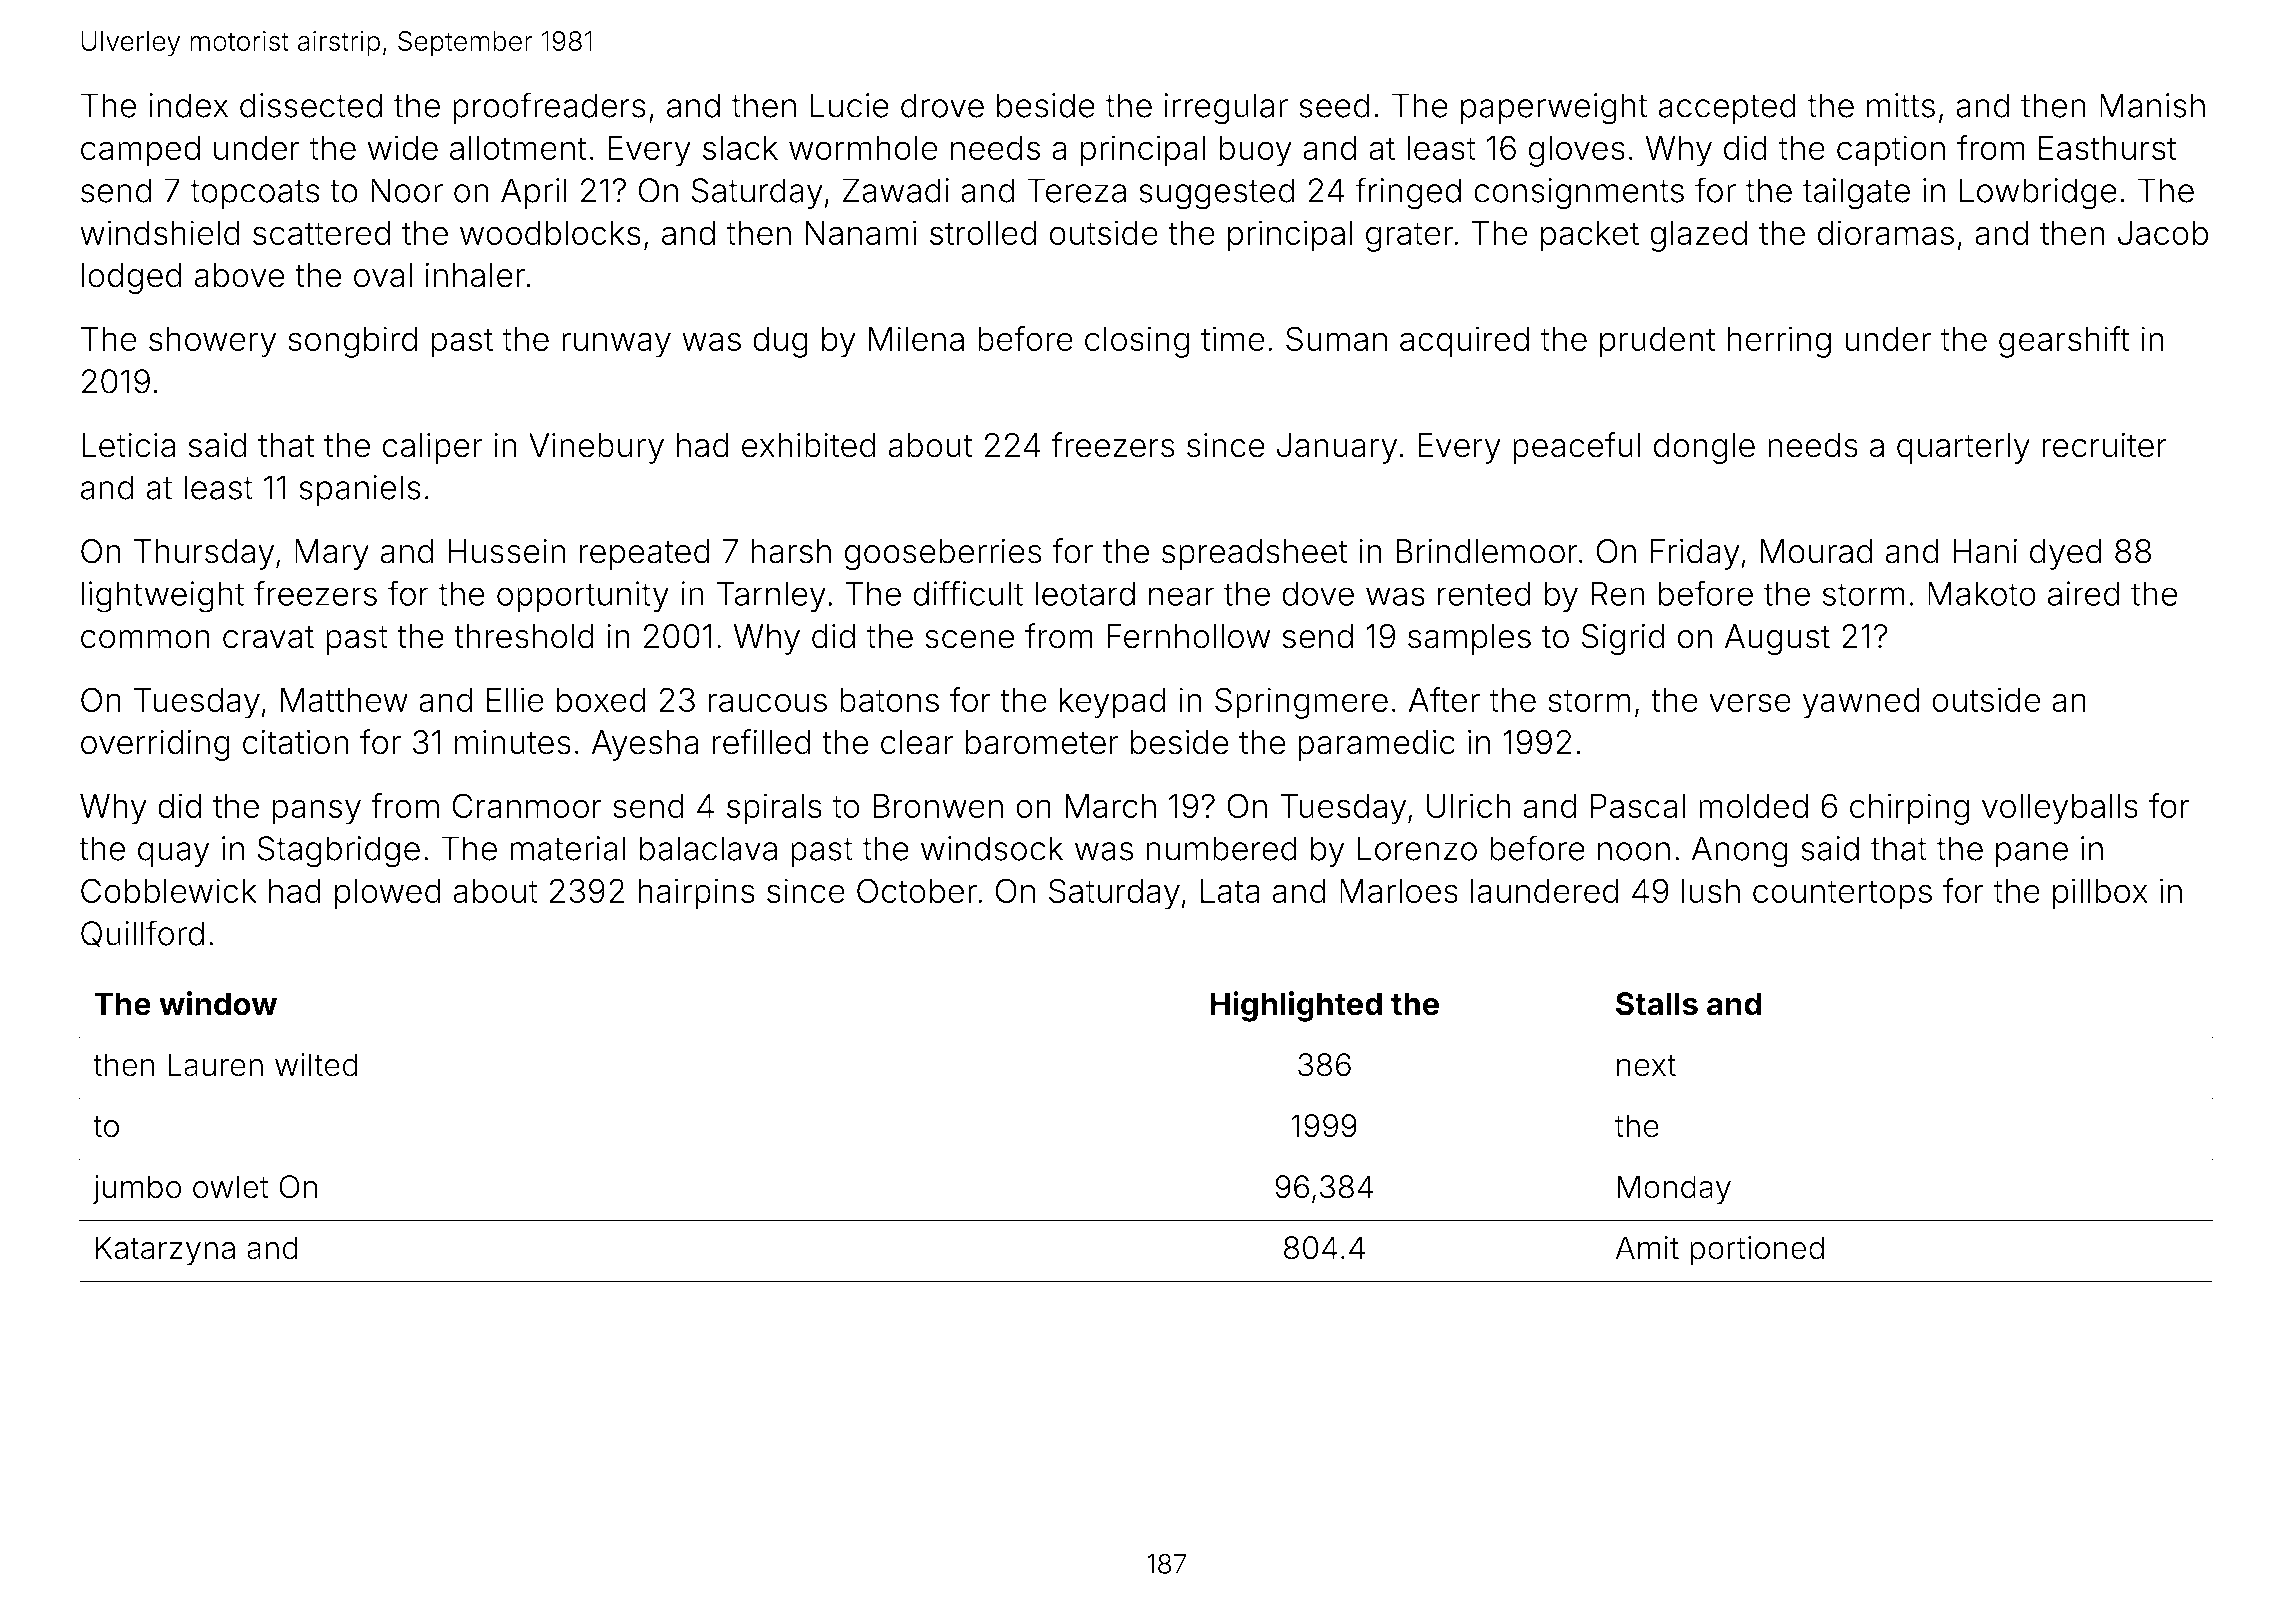 This screenshot has width=2292, height=1620. Describe the element at coordinates (1188, 636) in the screenshot. I see `Fernhollow` at that location.
